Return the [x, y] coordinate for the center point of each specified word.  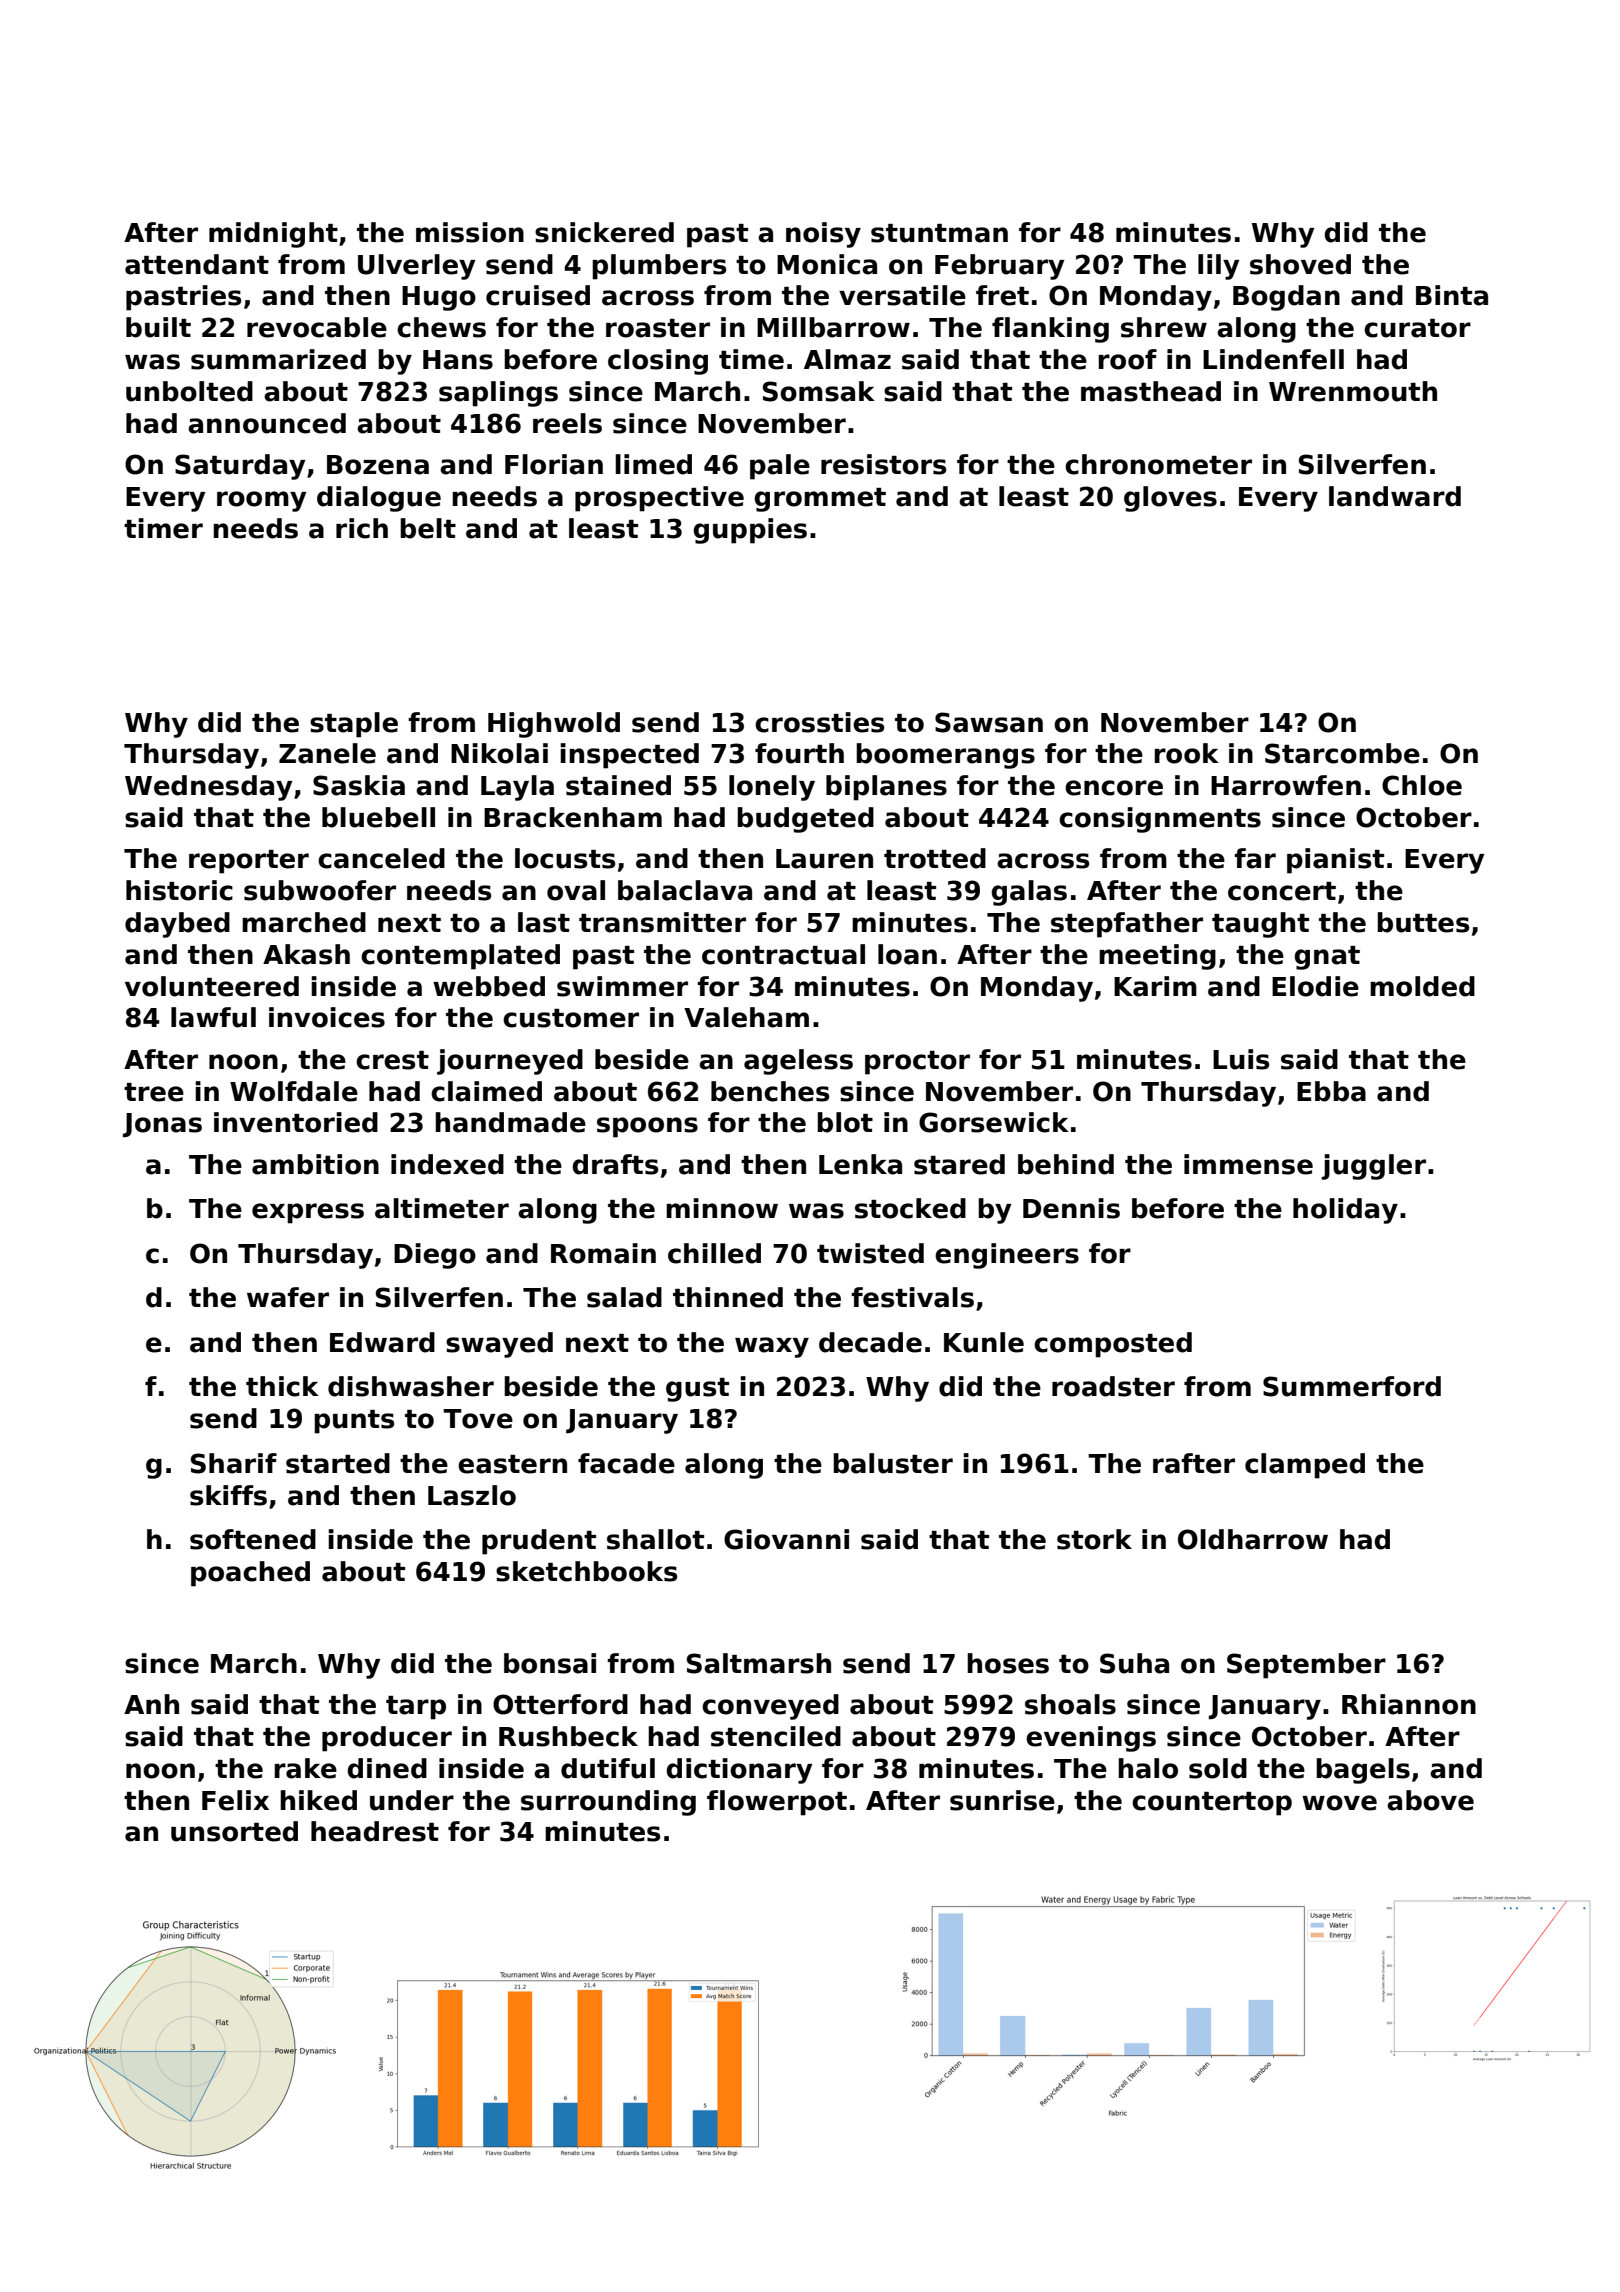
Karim [1155, 986]
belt [428, 528]
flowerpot [777, 1803]
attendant [197, 264]
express [308, 1213]
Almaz [847, 359]
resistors [883, 464]
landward [1395, 496]
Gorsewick [994, 1122]
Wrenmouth [1353, 391]
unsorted [234, 1831]
